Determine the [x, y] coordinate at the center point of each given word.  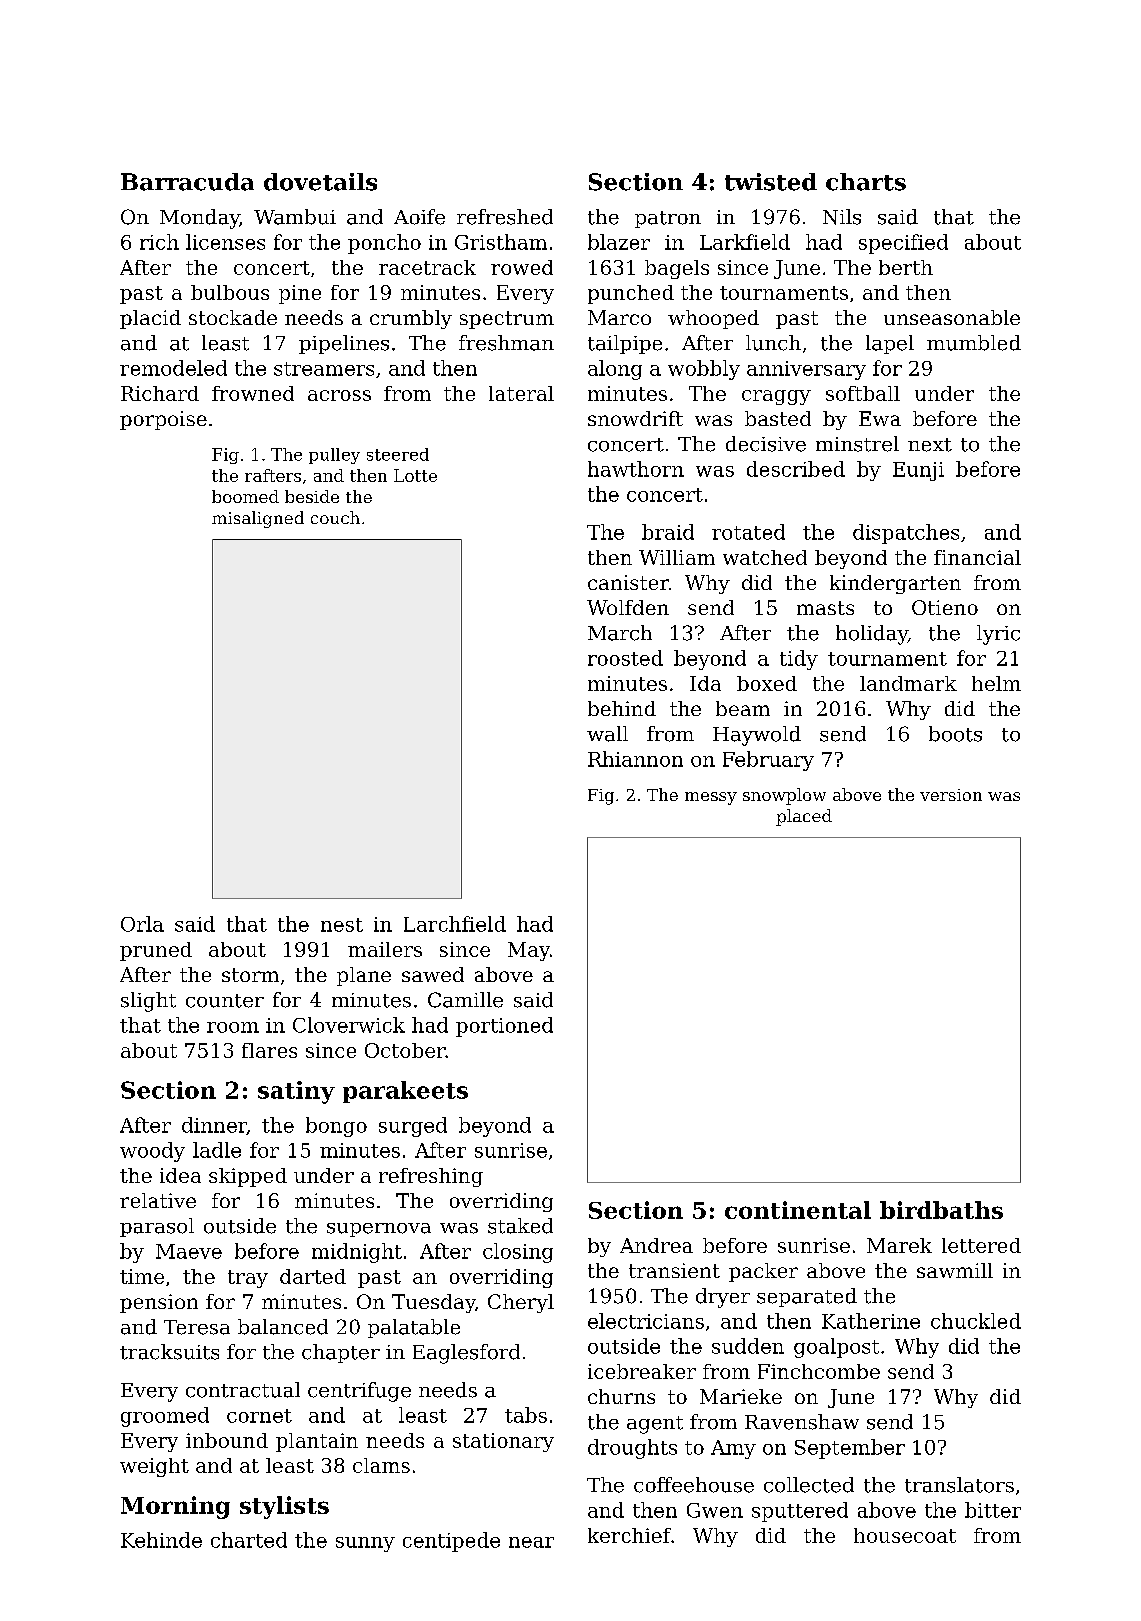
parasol [157, 1227]
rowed [522, 267]
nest [342, 925]
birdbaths [941, 1210]
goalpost [836, 1348]
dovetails [320, 182]
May [529, 951]
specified [903, 244]
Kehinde [161, 1540]
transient [674, 1270]
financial [977, 557]
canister [628, 582]
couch [335, 517]
